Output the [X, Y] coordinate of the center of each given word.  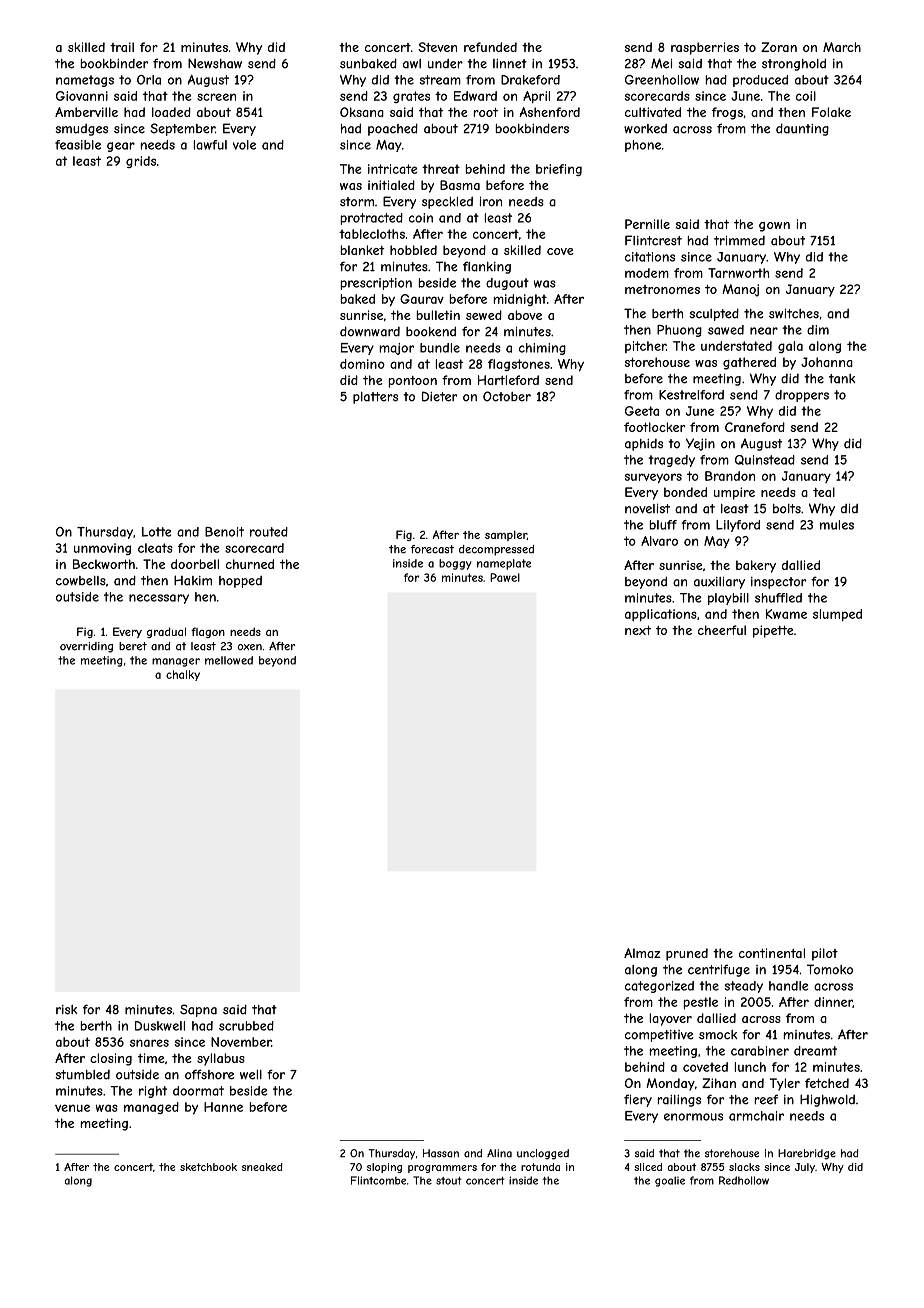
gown [774, 227]
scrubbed [246, 1026]
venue [72, 1108]
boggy [455, 564]
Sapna [198, 1010]
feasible [78, 145]
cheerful [722, 630]
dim [818, 330]
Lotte [156, 532]
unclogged [543, 1154]
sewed [484, 315]
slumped [837, 615]
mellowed [229, 660]
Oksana [362, 112]
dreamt [815, 1051]
